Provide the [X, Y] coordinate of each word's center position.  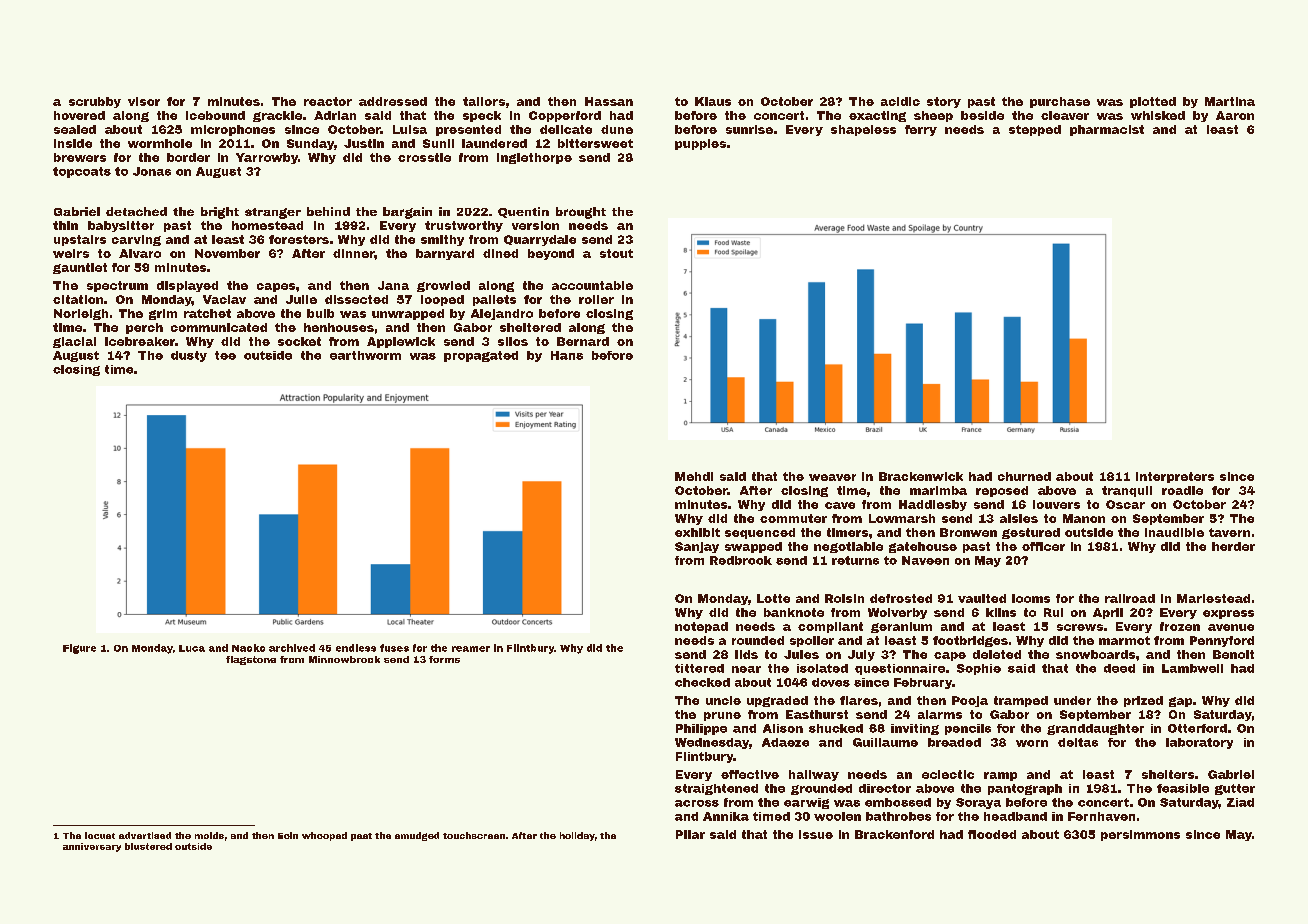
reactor [328, 101]
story [944, 102]
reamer [471, 649]
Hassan [609, 101]
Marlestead [1213, 598]
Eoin [288, 835]
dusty [189, 356]
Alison [783, 728]
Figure [79, 649]
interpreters [1175, 477]
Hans [567, 355]
